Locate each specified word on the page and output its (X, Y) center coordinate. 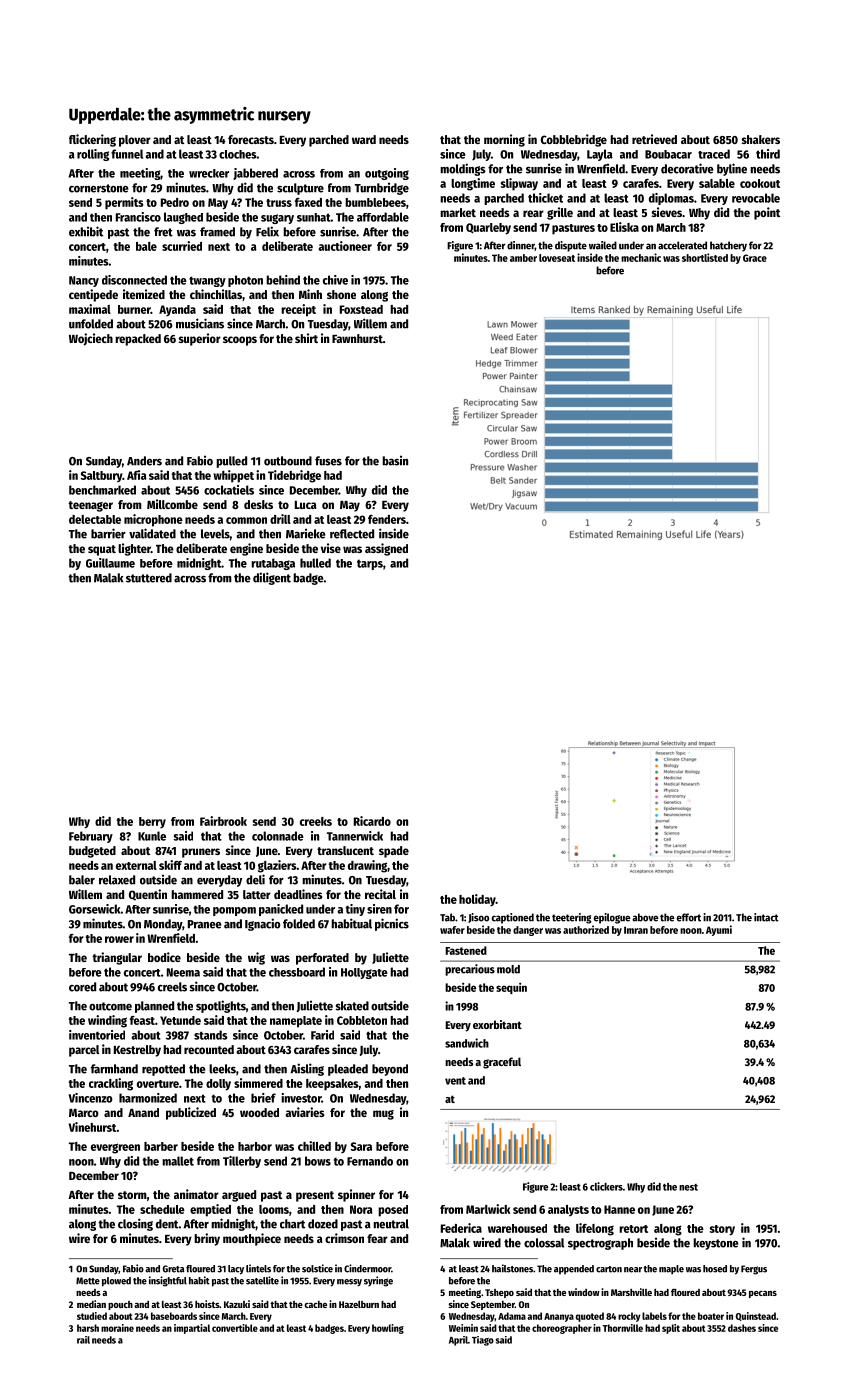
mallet (178, 1161)
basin (395, 460)
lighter (134, 549)
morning (504, 140)
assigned (386, 549)
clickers (606, 1186)
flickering (92, 140)
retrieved (654, 139)
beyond (390, 1070)
